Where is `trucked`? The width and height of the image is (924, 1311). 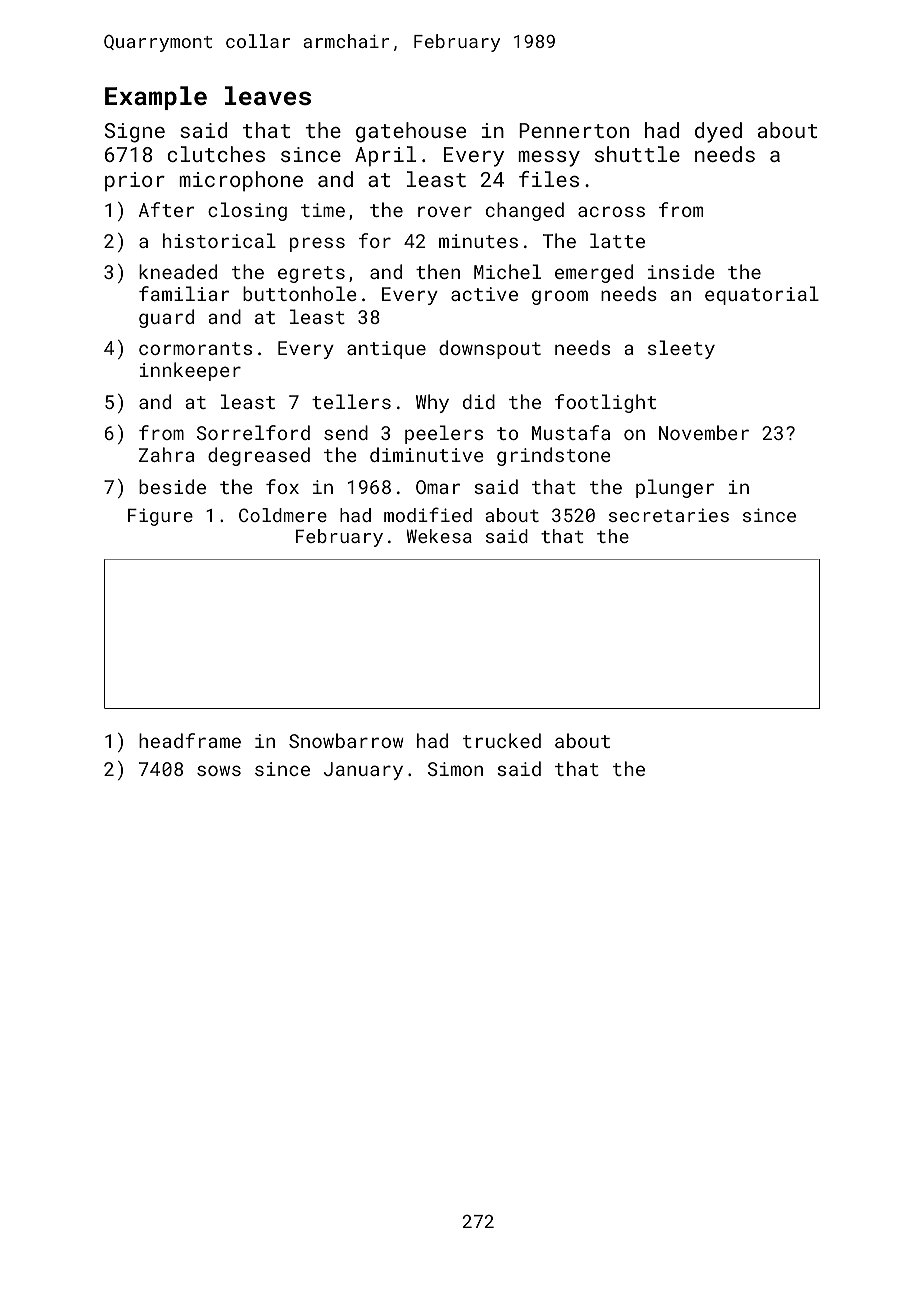 trucked is located at coordinates (502, 740).
